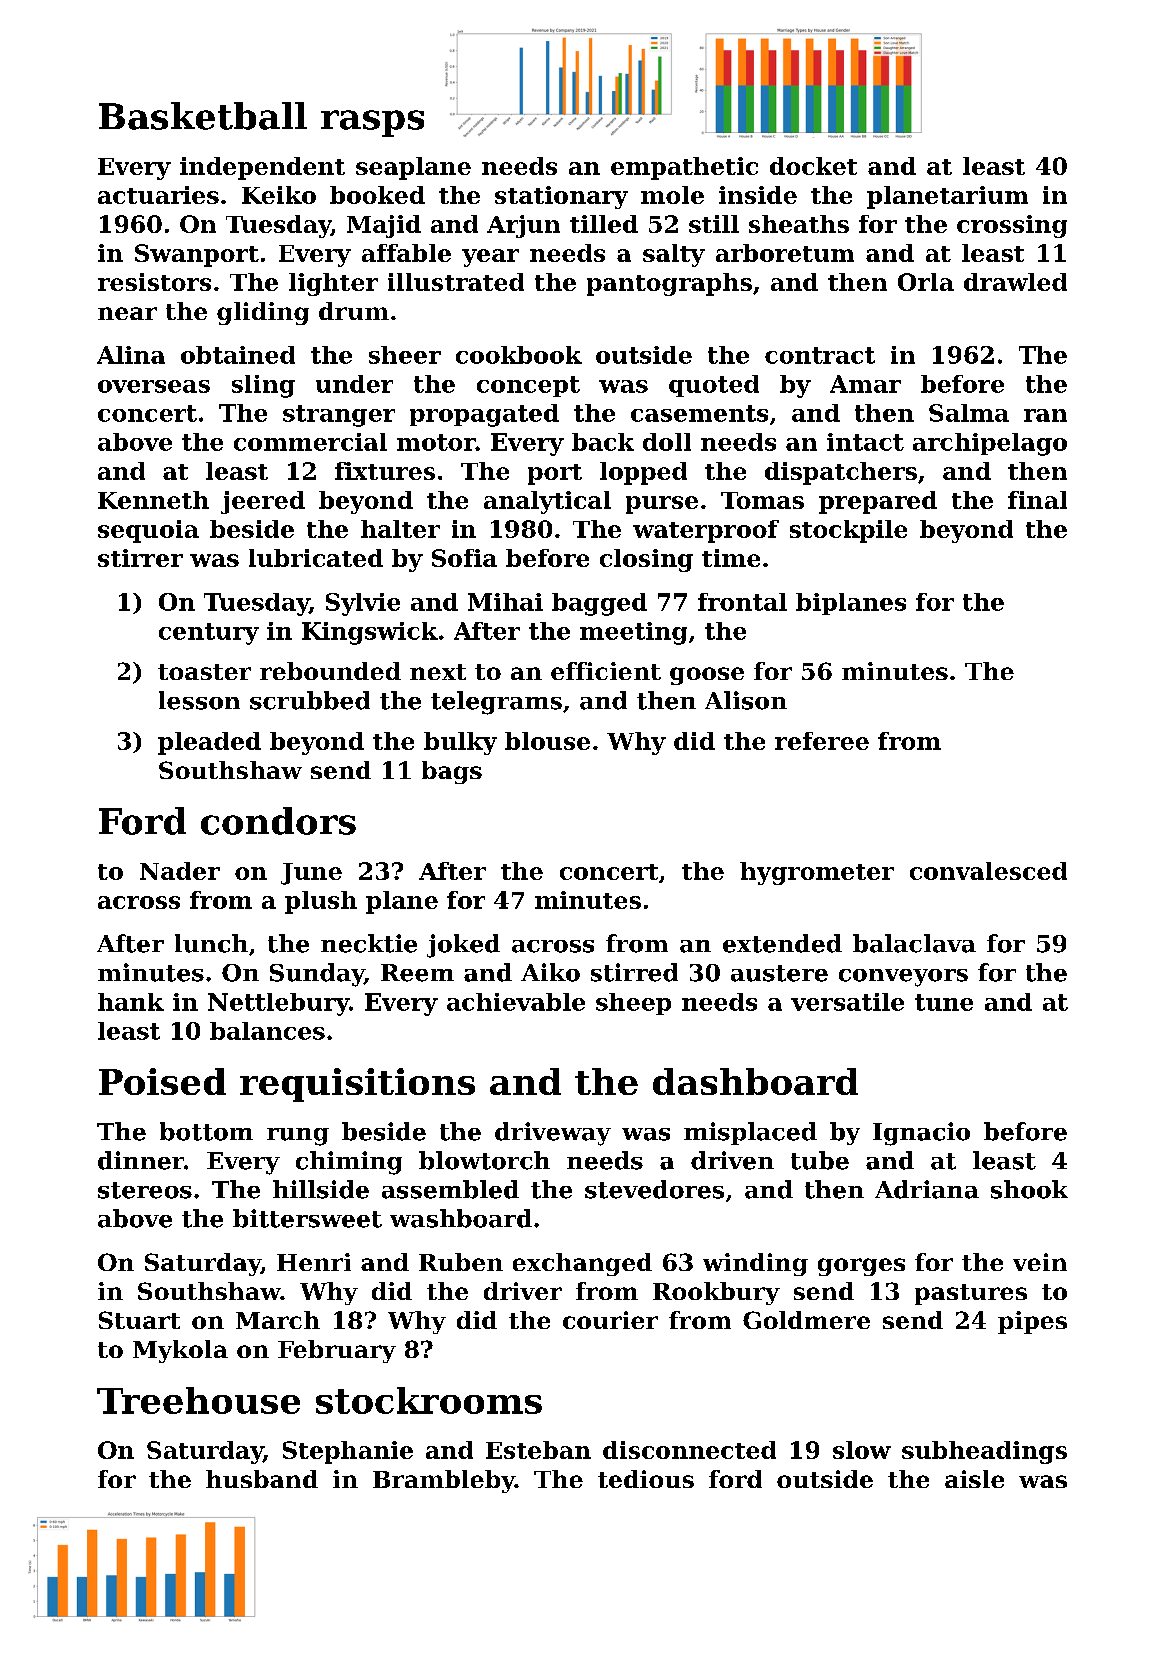 This image has width=1165, height=1654. What do you see at coordinates (372, 123) in the image?
I see `rasps` at bounding box center [372, 123].
